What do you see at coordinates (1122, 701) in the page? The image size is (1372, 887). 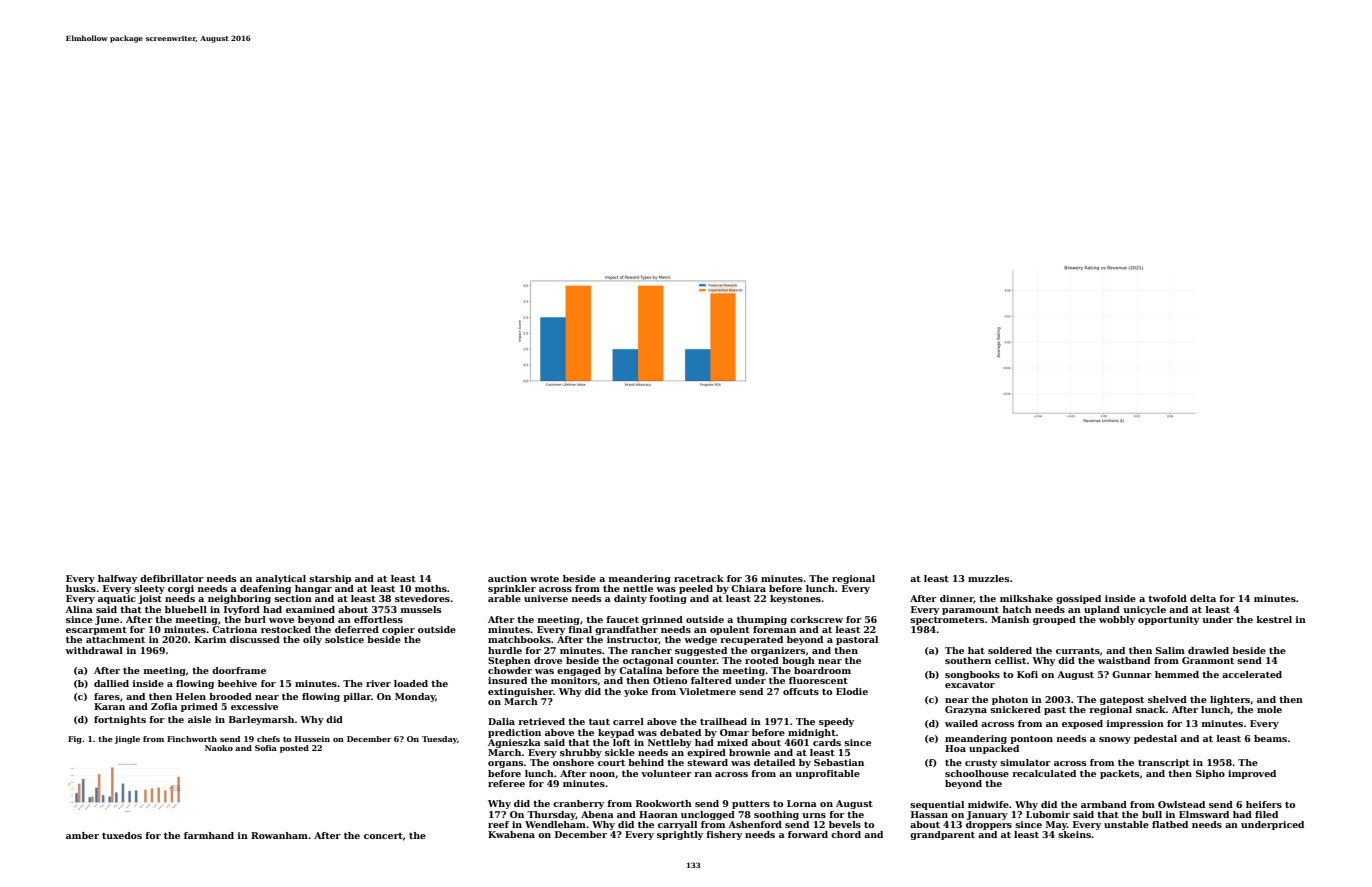 I see `gatepost` at bounding box center [1122, 701].
